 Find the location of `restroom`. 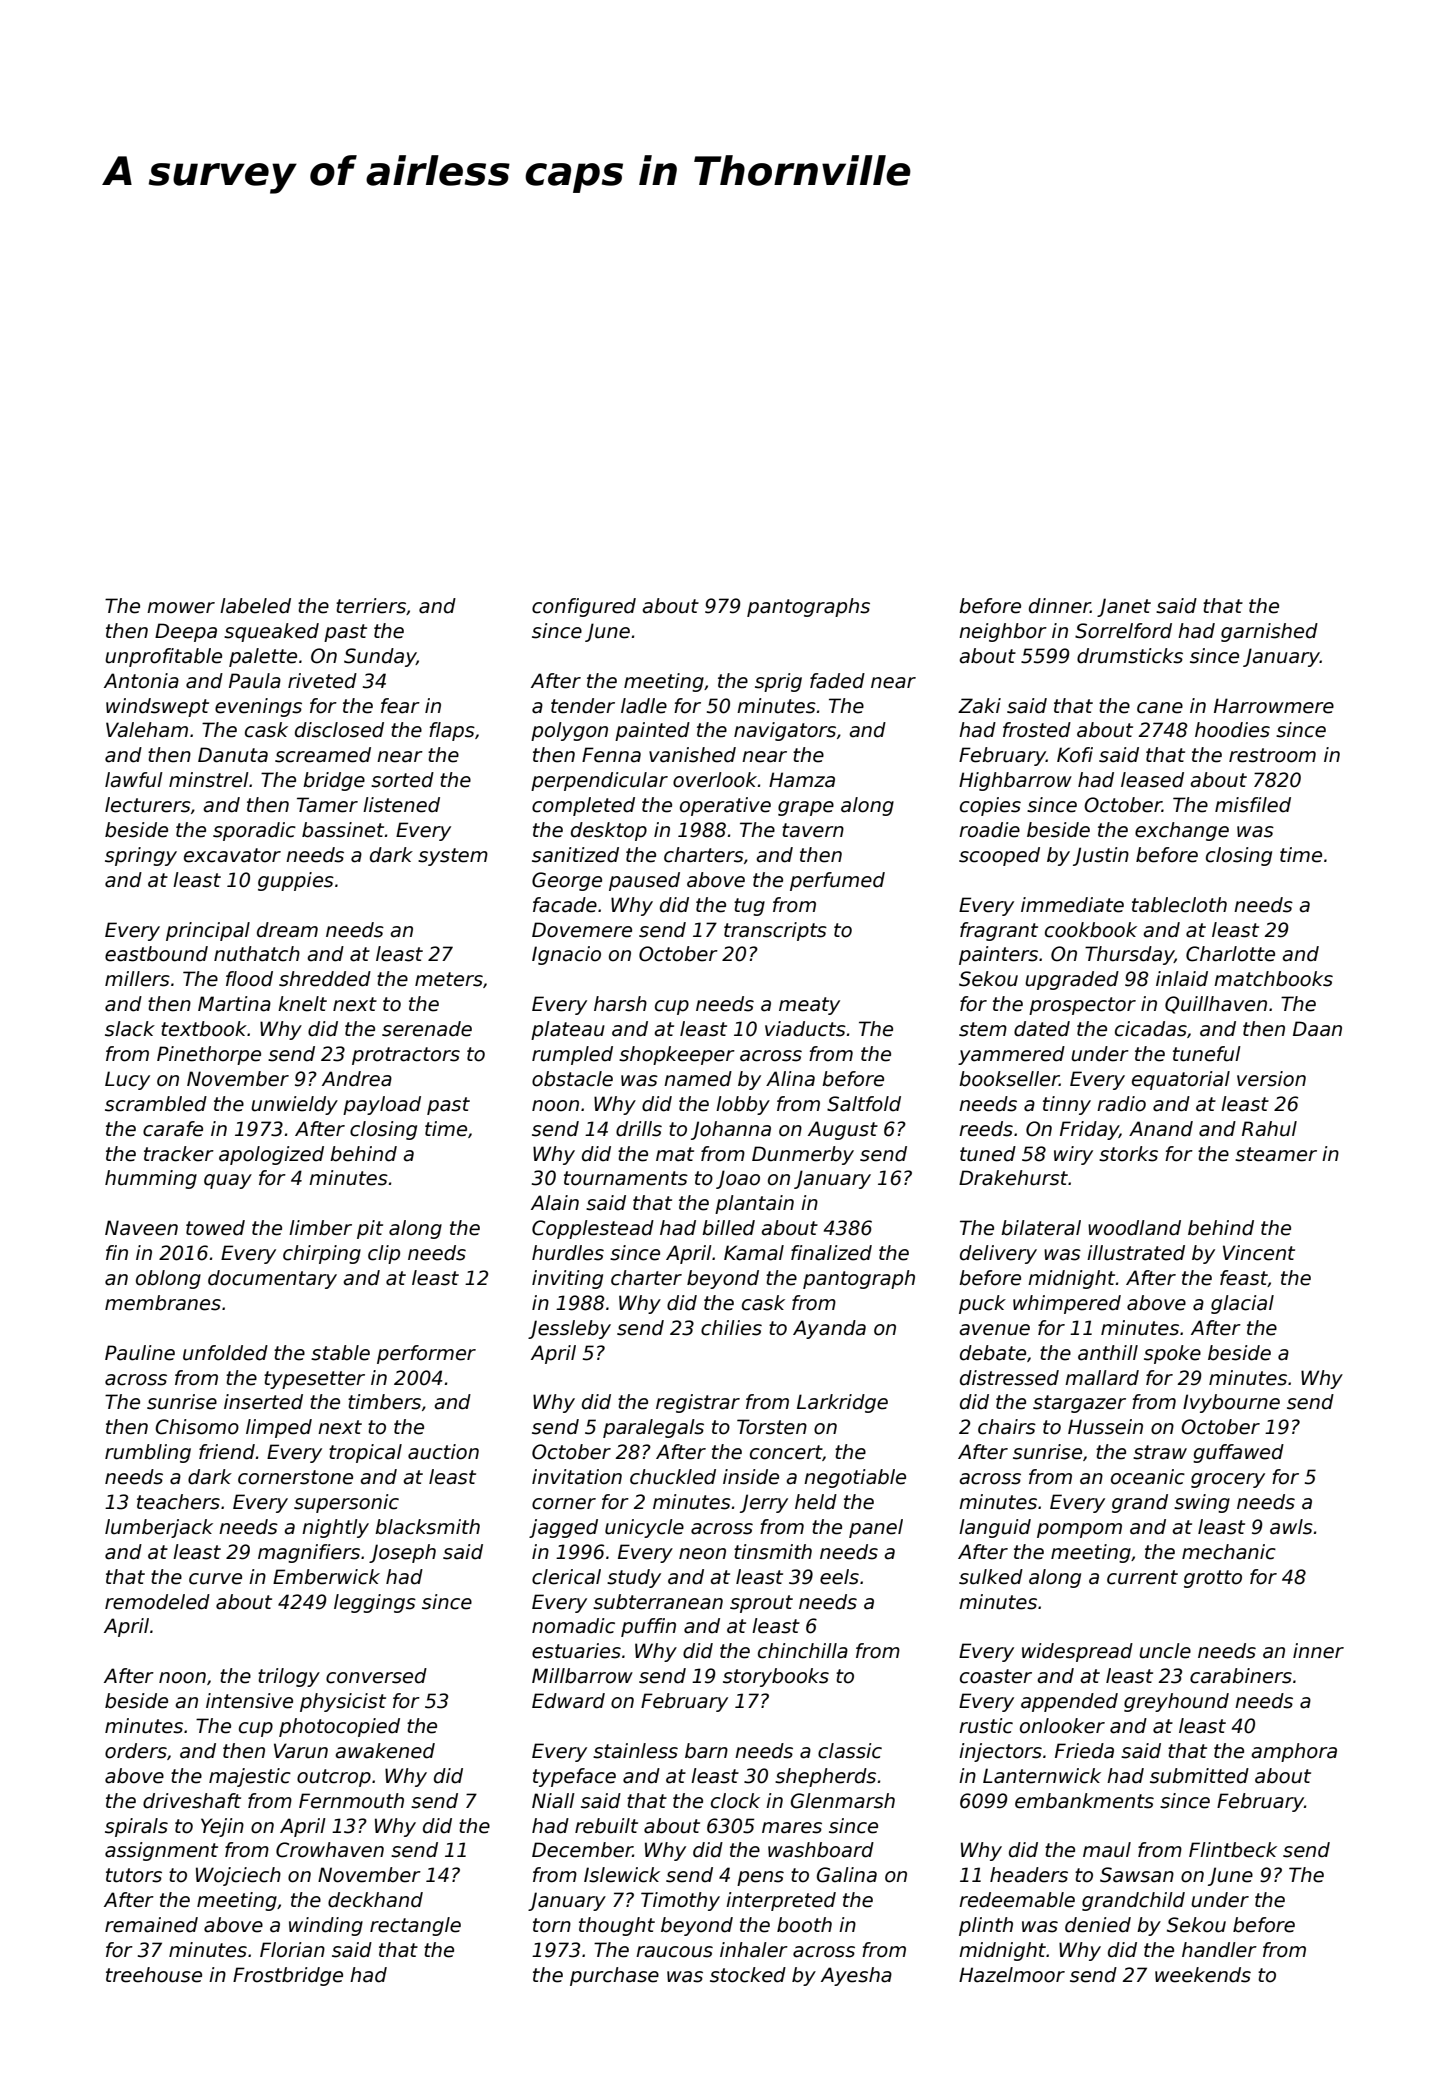

restroom is located at coordinates (1272, 755).
